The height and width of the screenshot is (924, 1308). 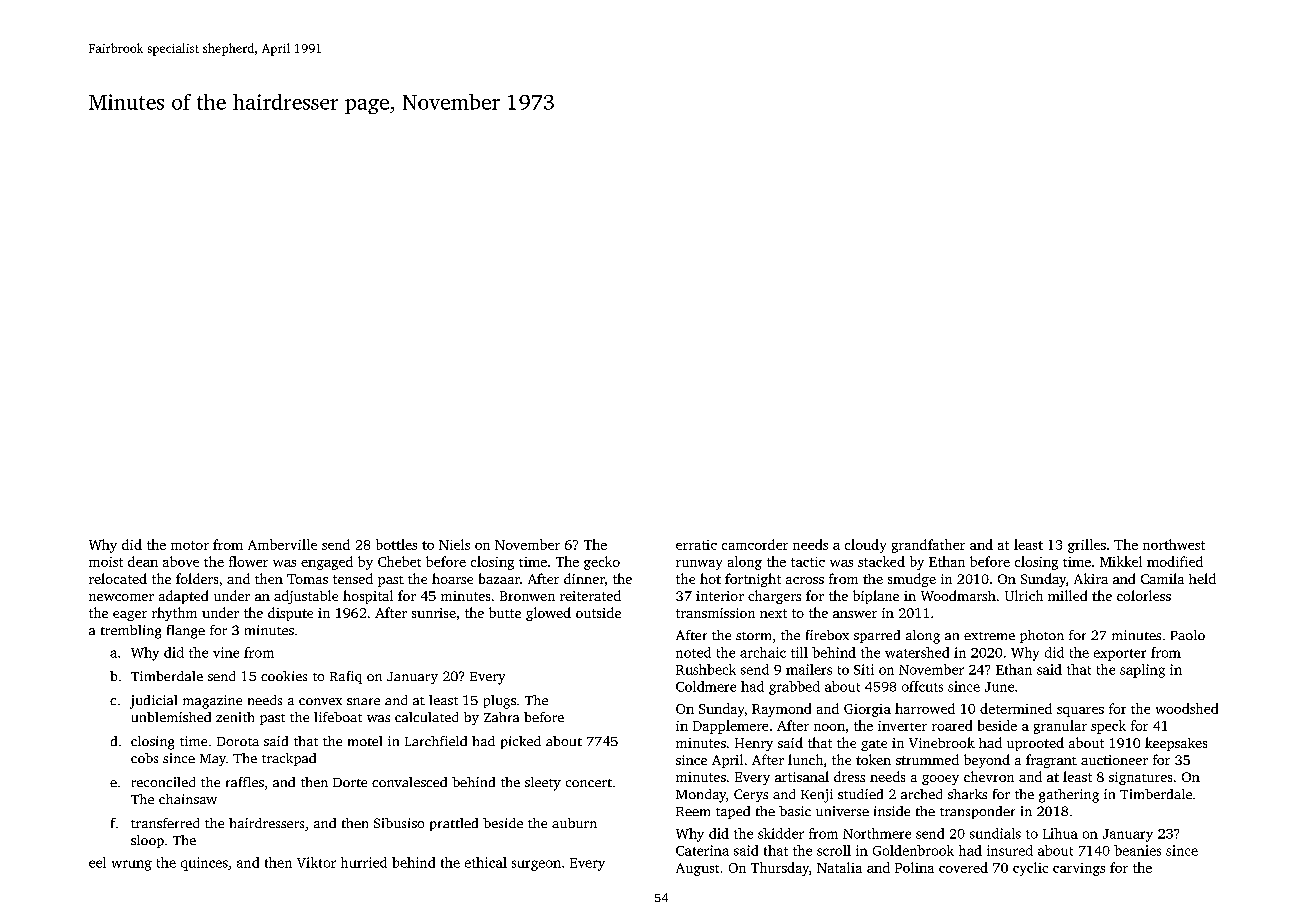 I want to click on grandfather, so click(x=928, y=546).
